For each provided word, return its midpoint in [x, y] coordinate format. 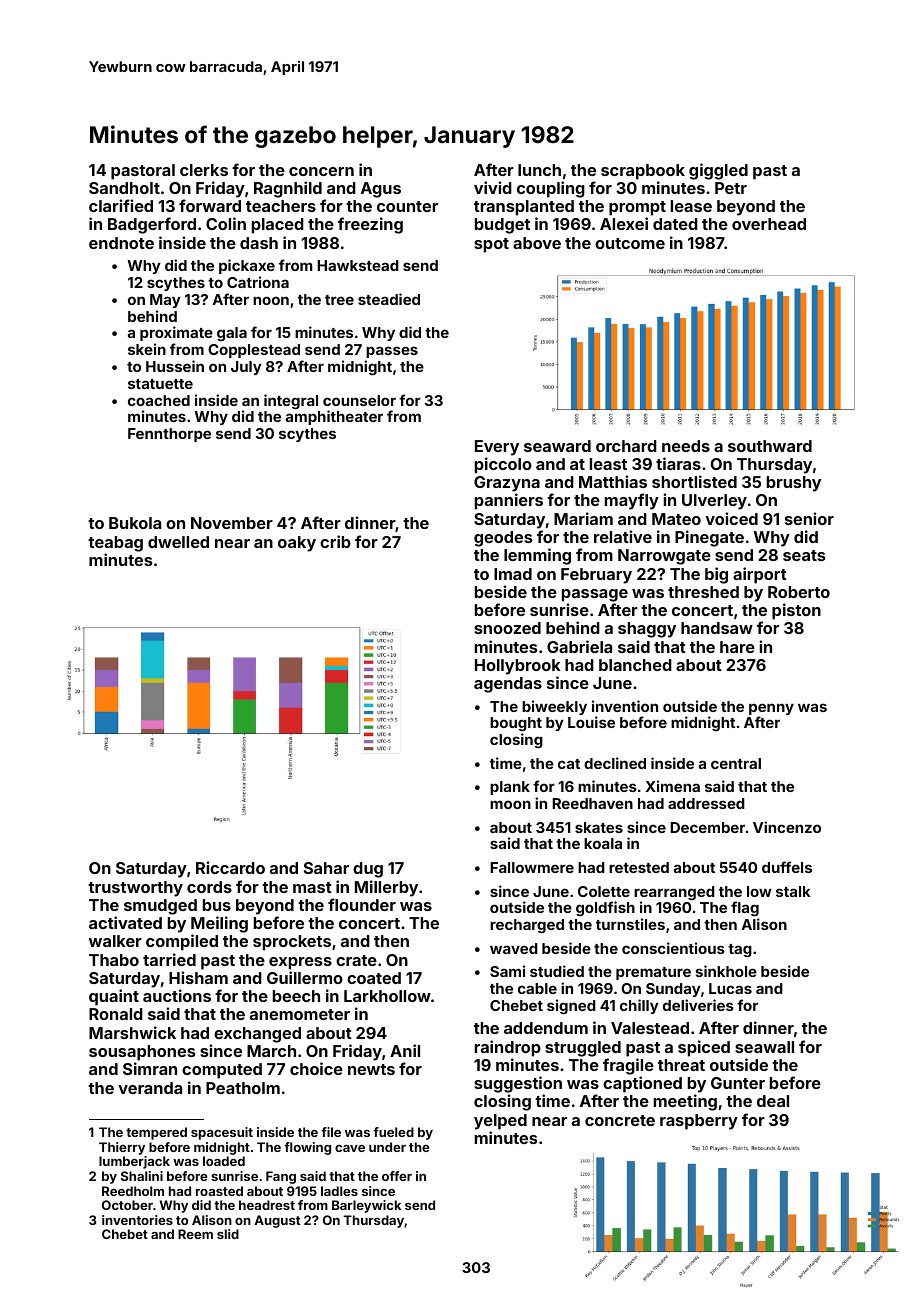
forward [210, 205]
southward [770, 446]
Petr [731, 188]
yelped [500, 1122]
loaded [224, 1161]
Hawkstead [358, 265]
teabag [115, 544]
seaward [557, 446]
